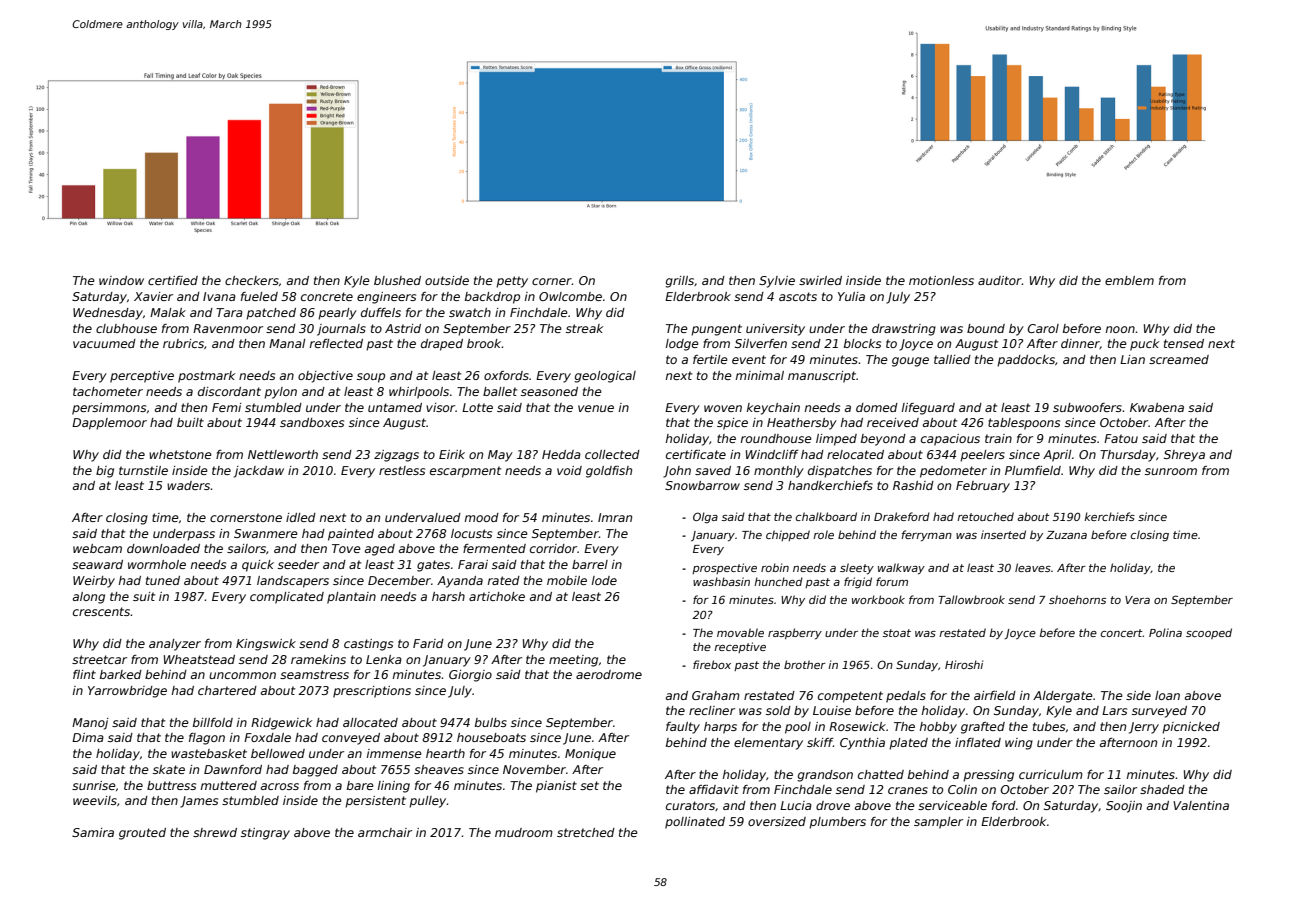 This image has height=924, width=1308. I want to click on checkers, so click(252, 280).
